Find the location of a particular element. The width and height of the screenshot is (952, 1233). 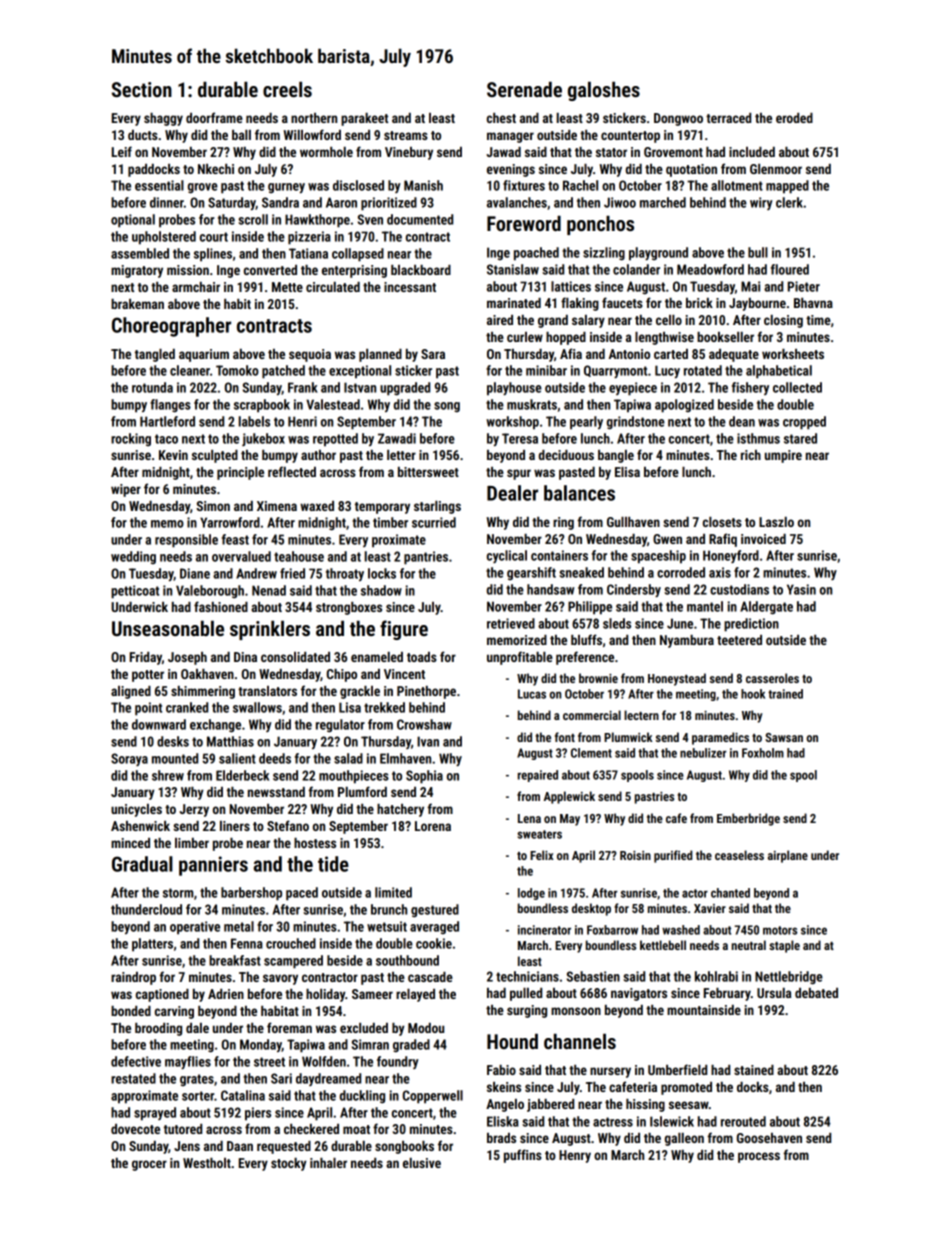

restated is located at coordinates (133, 1078).
